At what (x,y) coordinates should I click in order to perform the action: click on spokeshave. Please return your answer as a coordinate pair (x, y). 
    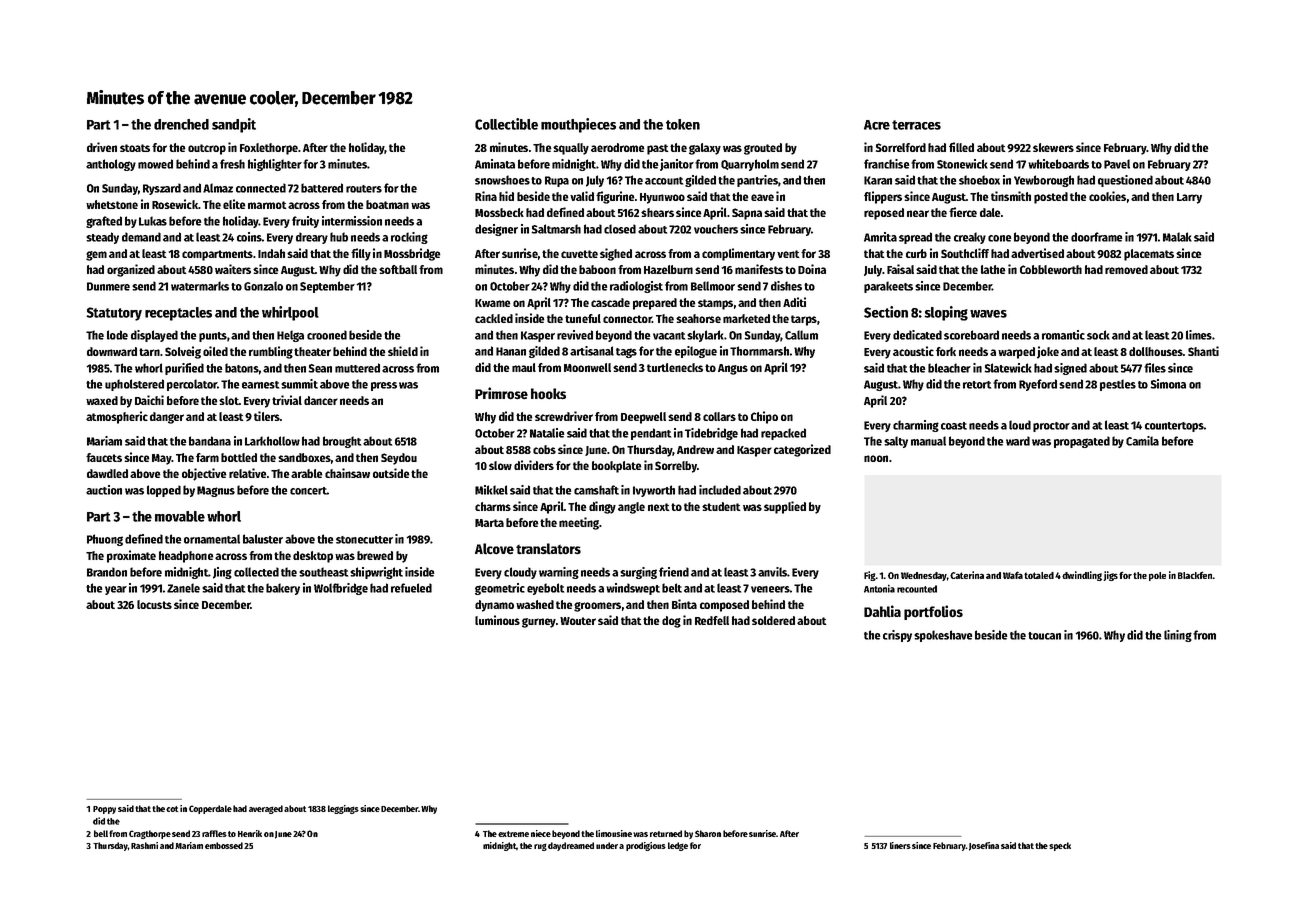
    Looking at the image, I should click on (943, 636).
